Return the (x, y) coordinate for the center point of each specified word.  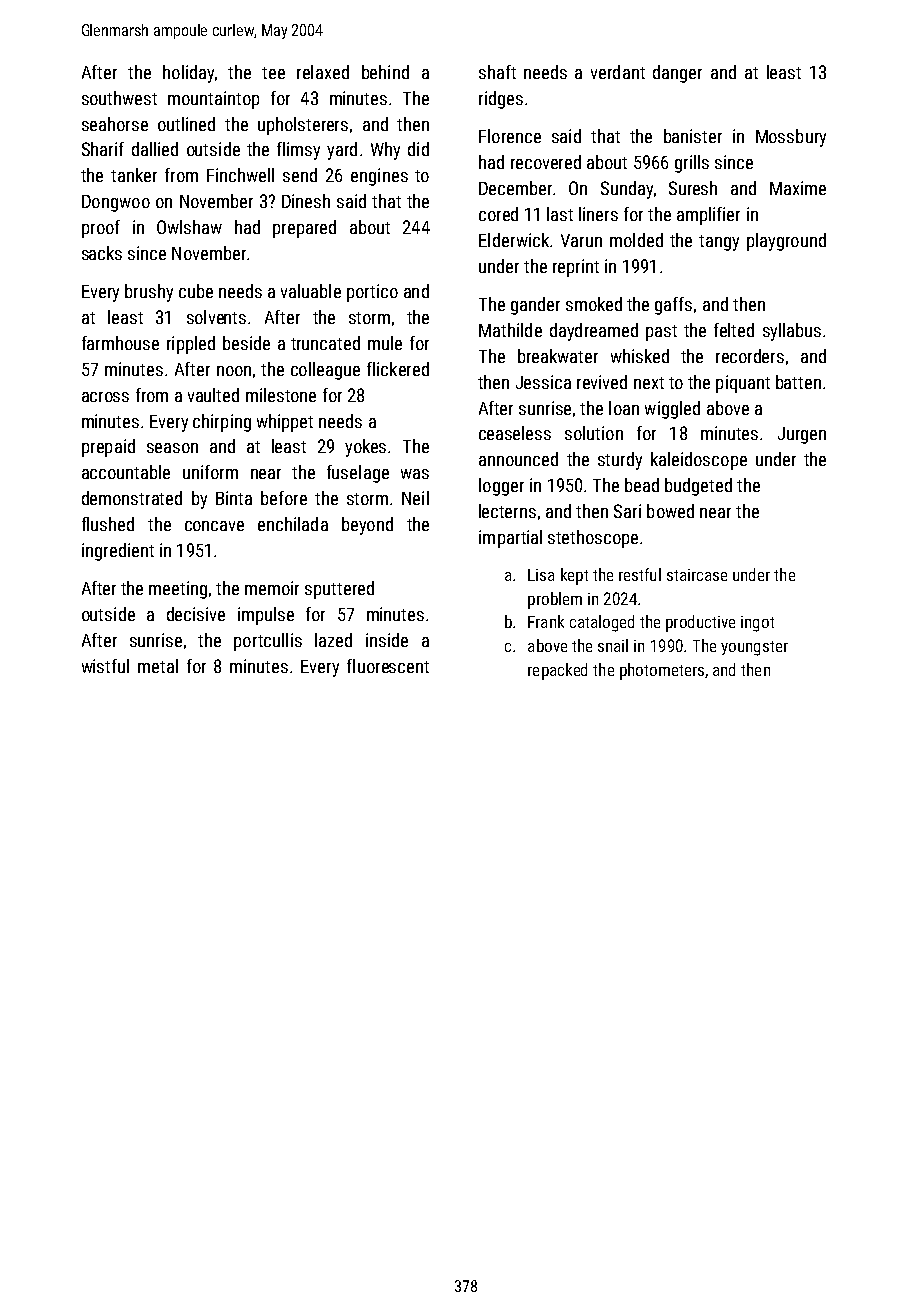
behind (385, 72)
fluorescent (388, 666)
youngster (754, 648)
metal (158, 666)
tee (273, 73)
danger (677, 74)
